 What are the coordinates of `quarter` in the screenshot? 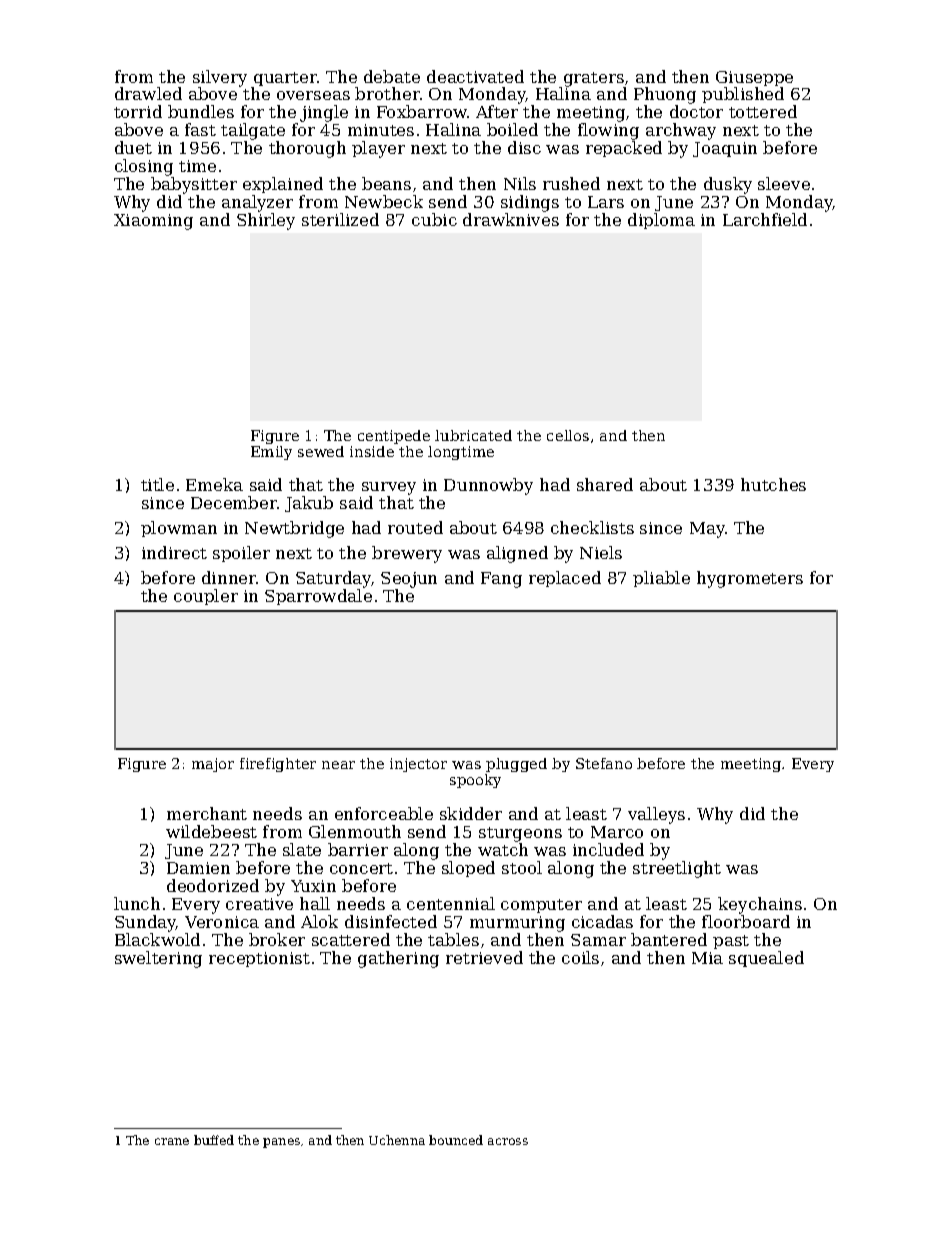 It's located at (285, 79).
